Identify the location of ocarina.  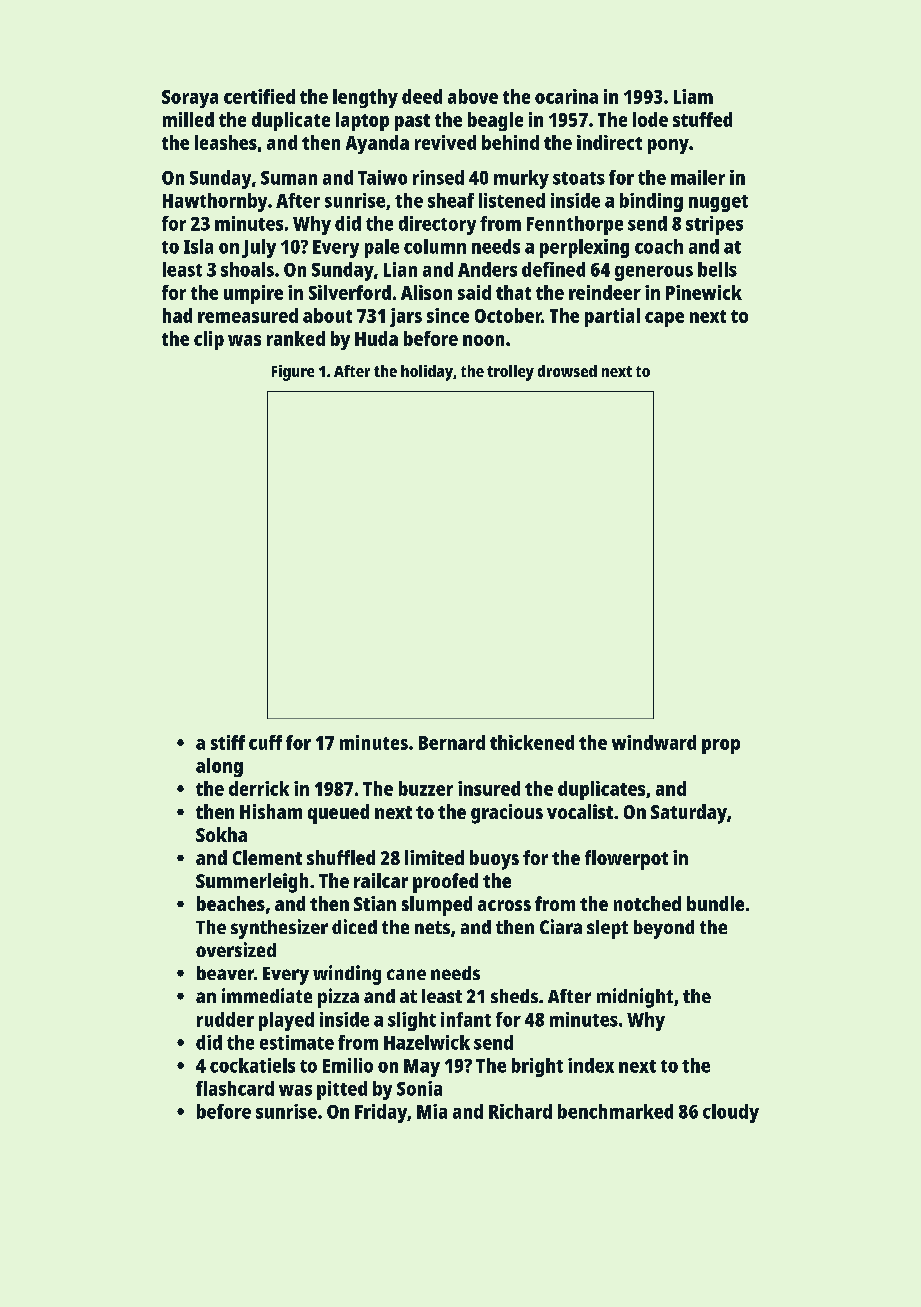
(566, 96).
